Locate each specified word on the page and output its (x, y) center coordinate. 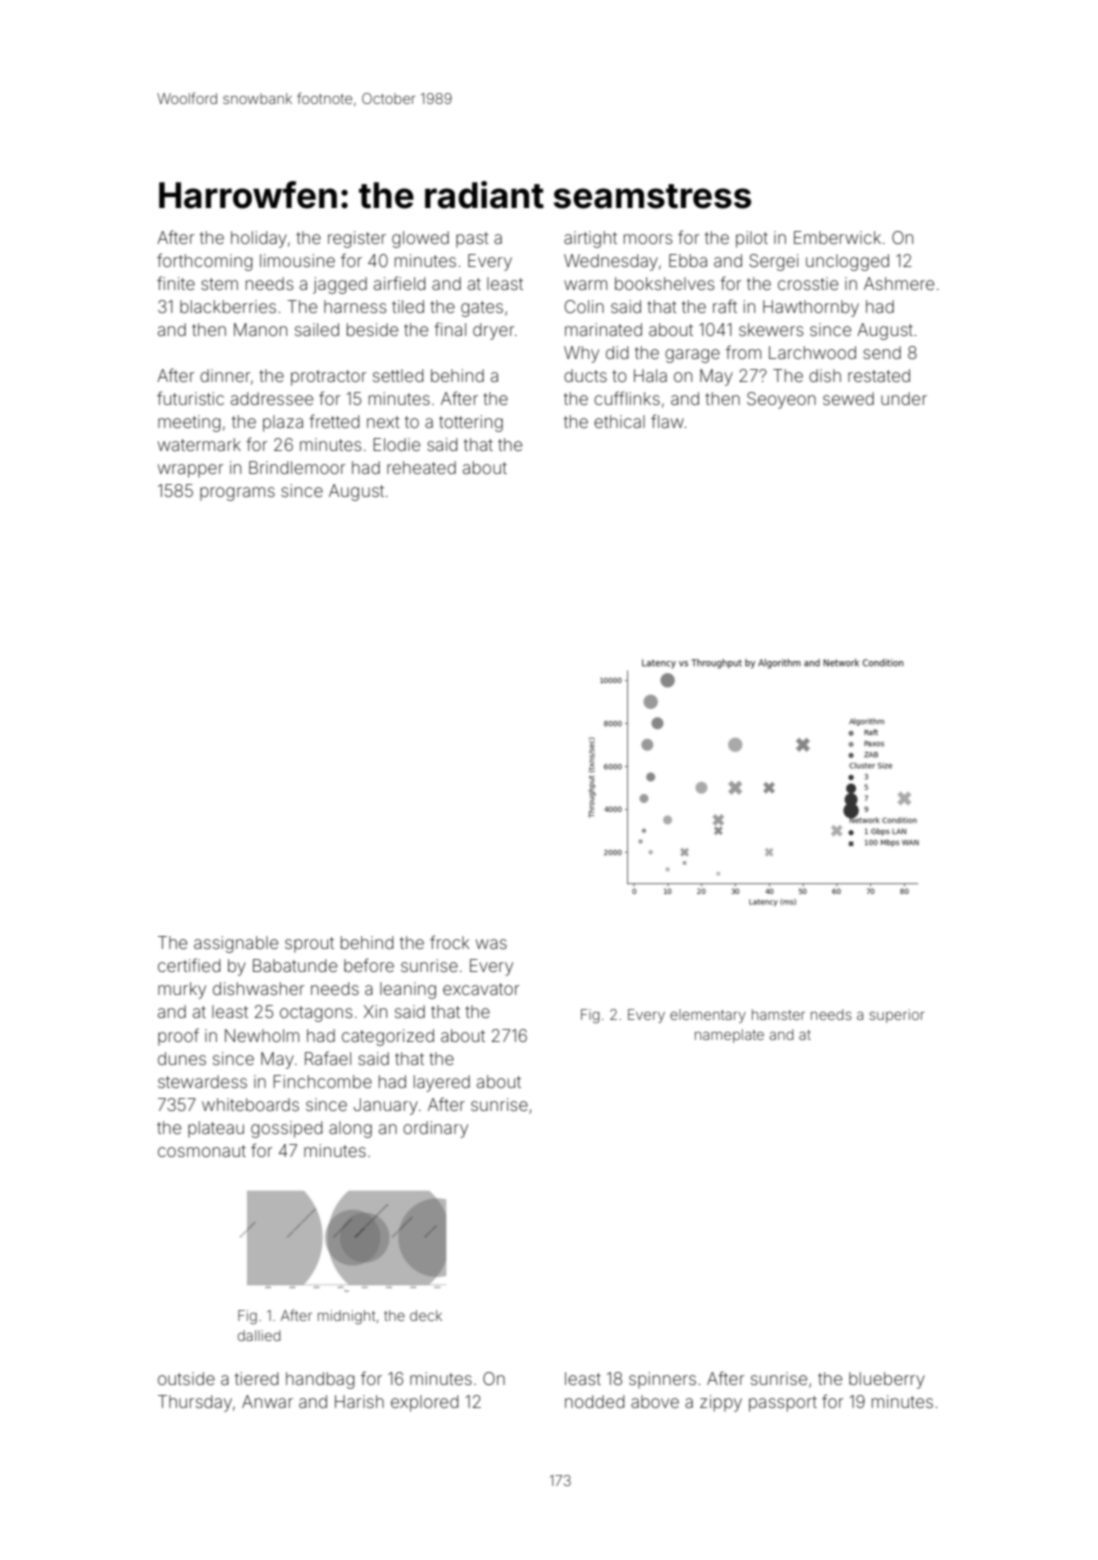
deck (426, 1315)
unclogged (847, 262)
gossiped (287, 1129)
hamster (778, 1014)
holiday (259, 239)
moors (648, 239)
